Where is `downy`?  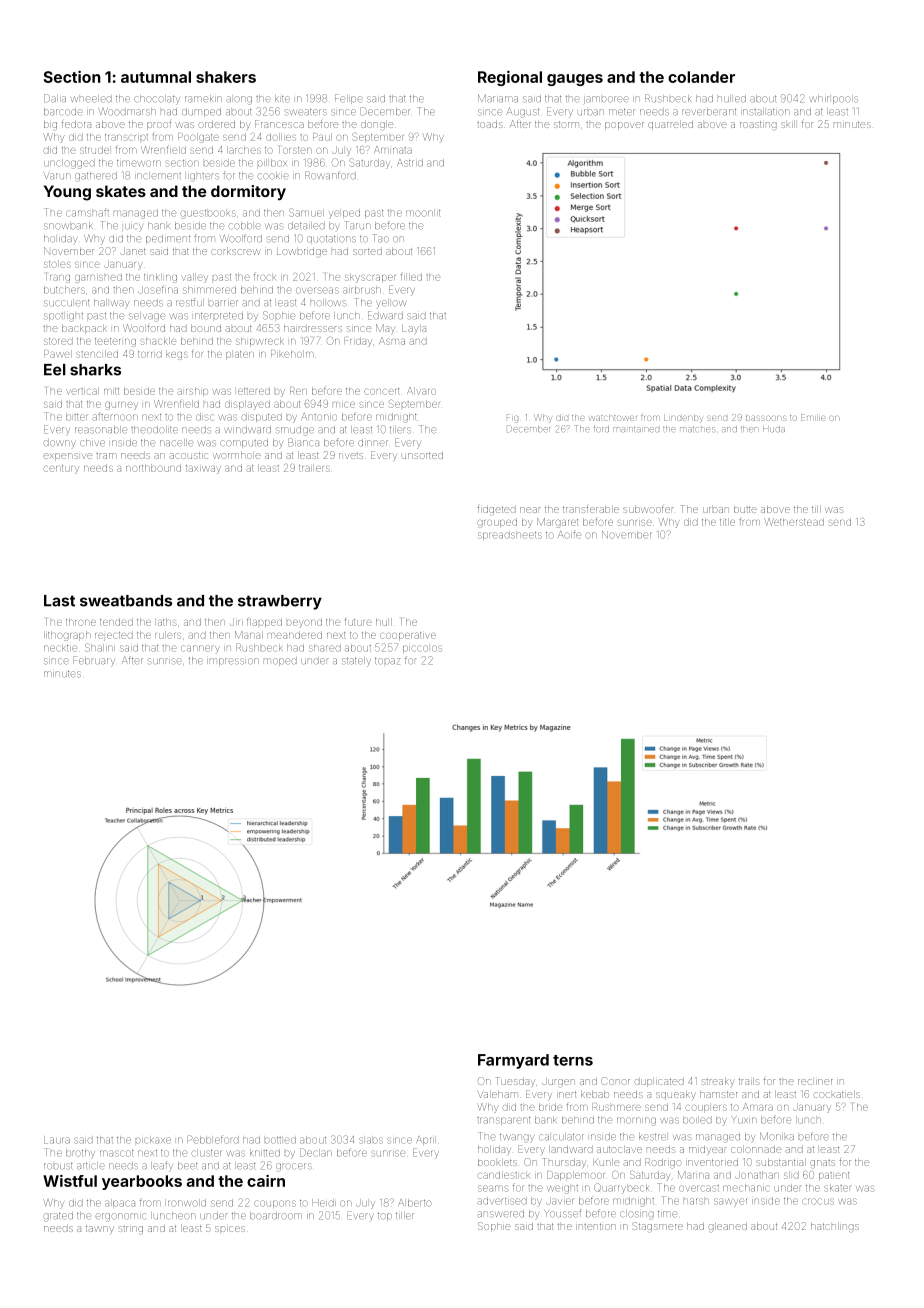
downy is located at coordinates (59, 443).
